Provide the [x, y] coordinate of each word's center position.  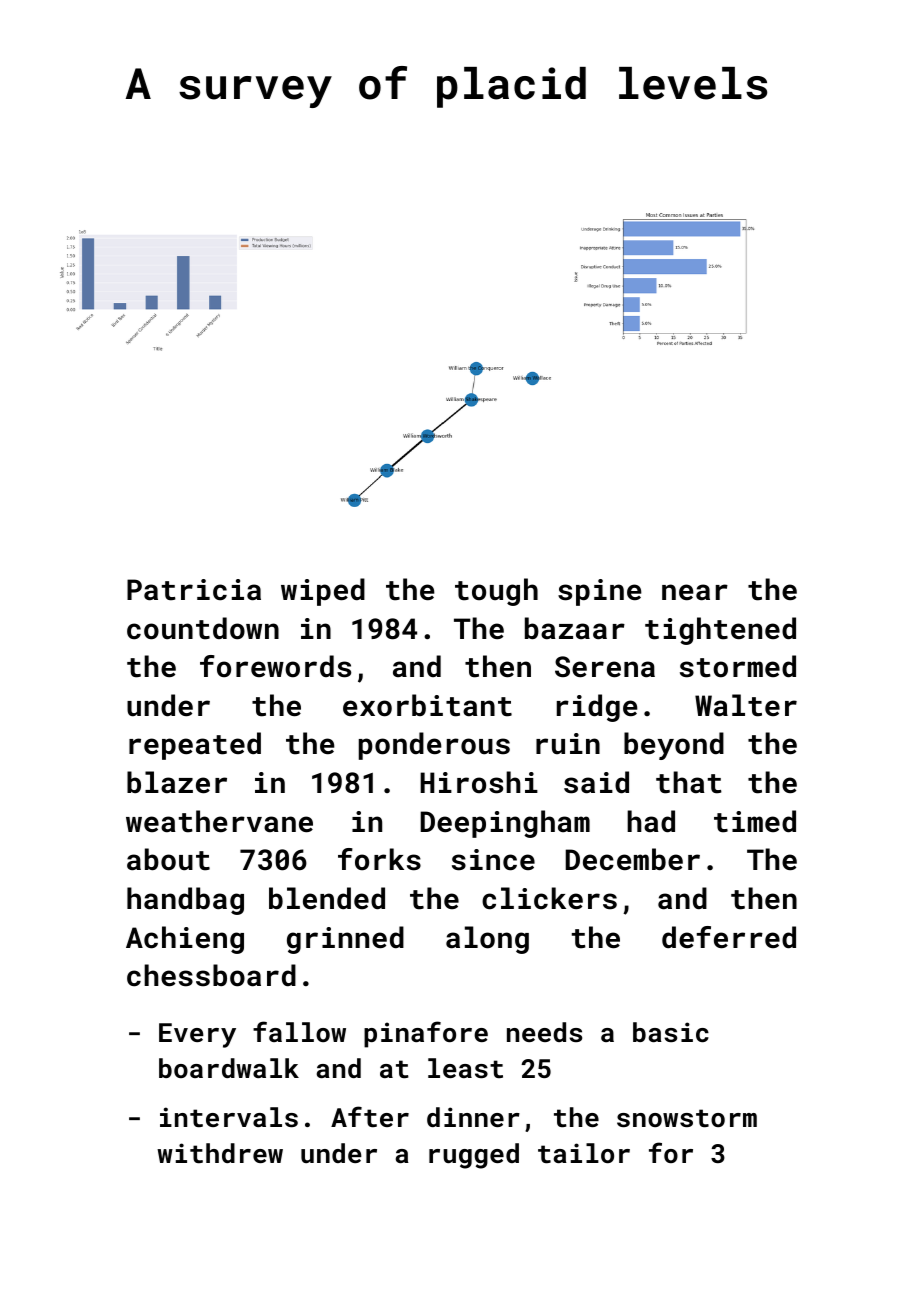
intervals [229, 1117]
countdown [203, 628]
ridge [597, 708]
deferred [729, 937]
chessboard [211, 975]
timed [755, 821]
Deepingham [505, 824]
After [370, 1117]
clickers [549, 898]
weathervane [219, 821]
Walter [746, 705]
